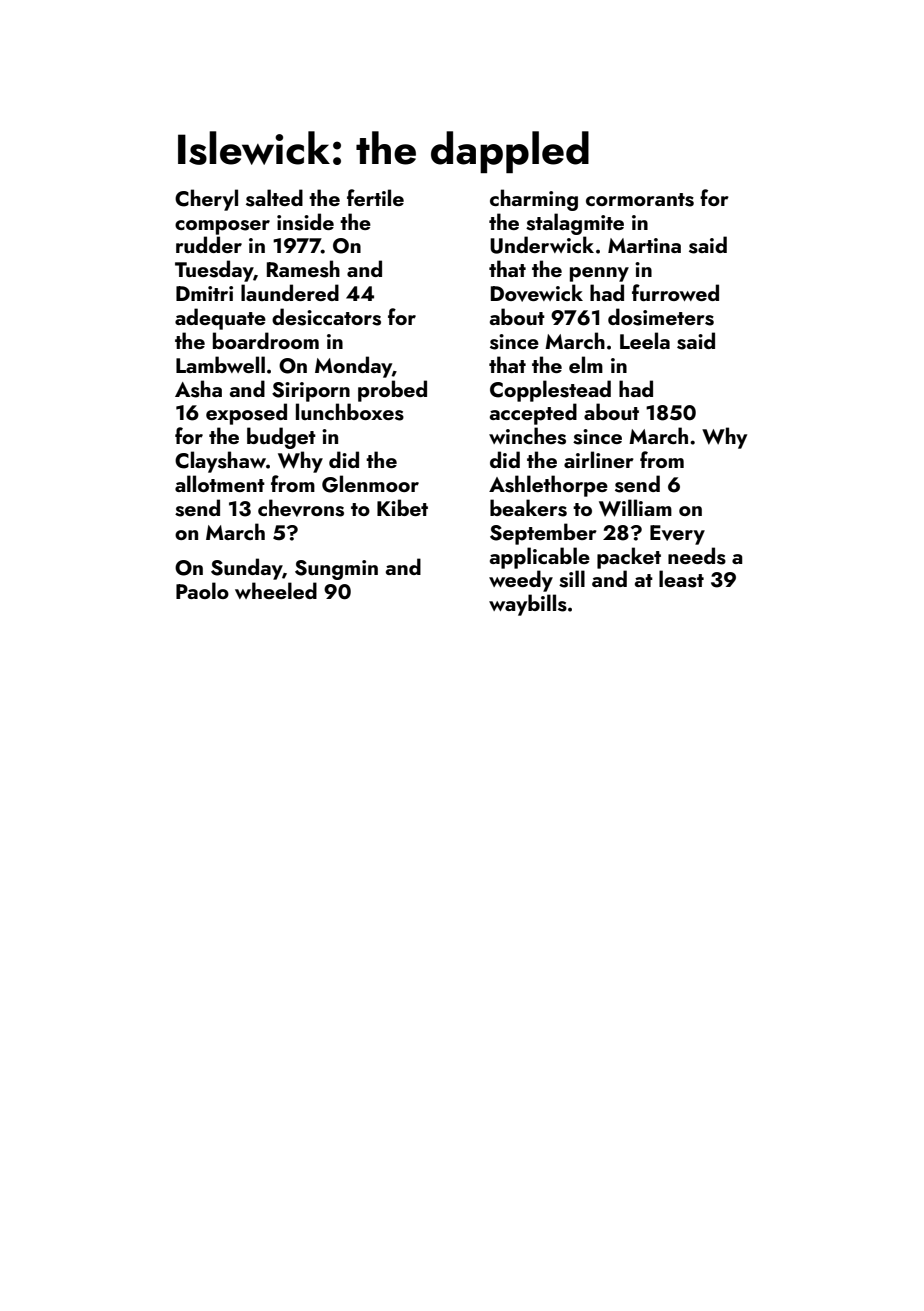  What do you see at coordinates (550, 391) in the image?
I see `Copplestead` at bounding box center [550, 391].
